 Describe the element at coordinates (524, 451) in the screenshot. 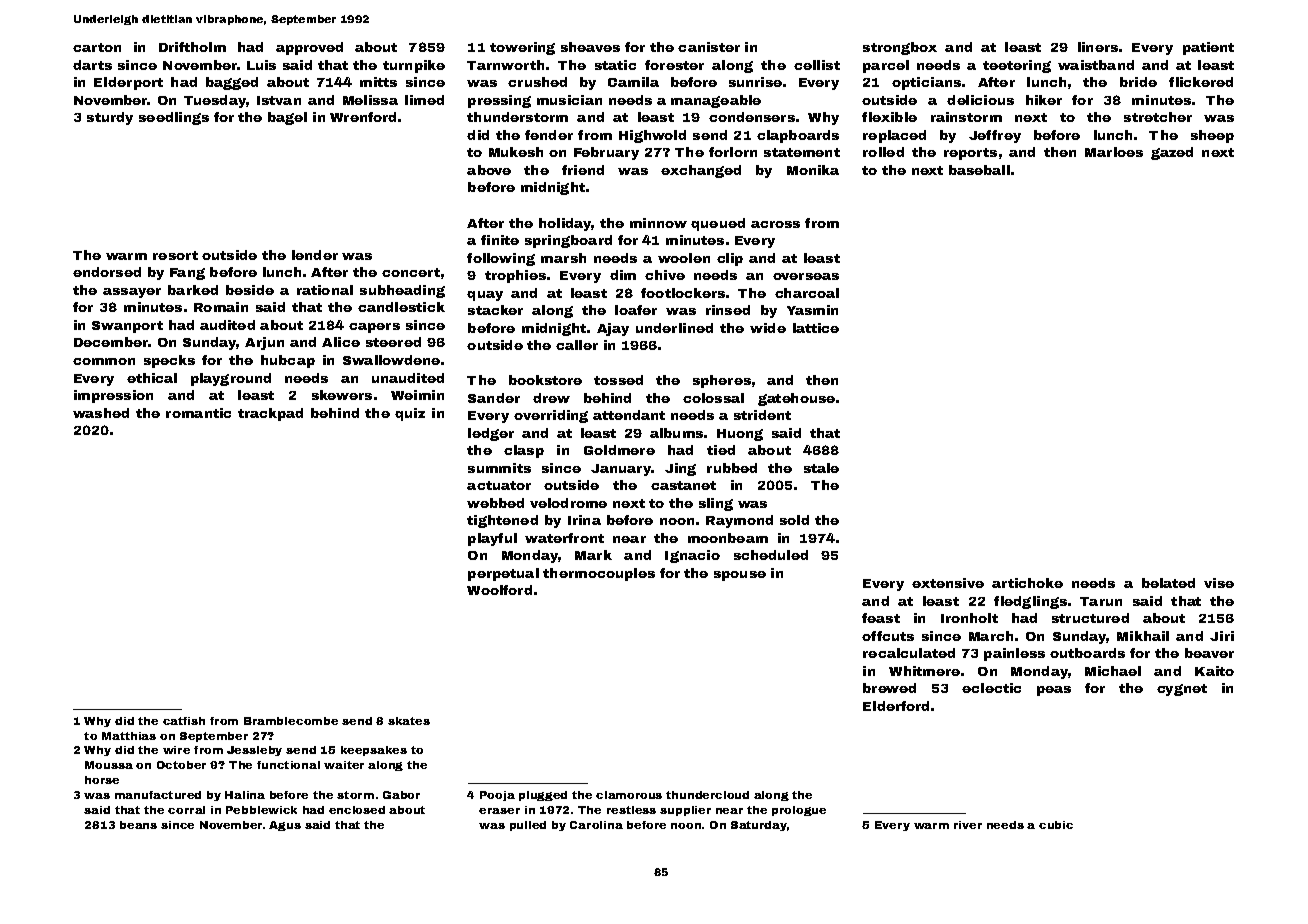

I see `clasp` at that location.
